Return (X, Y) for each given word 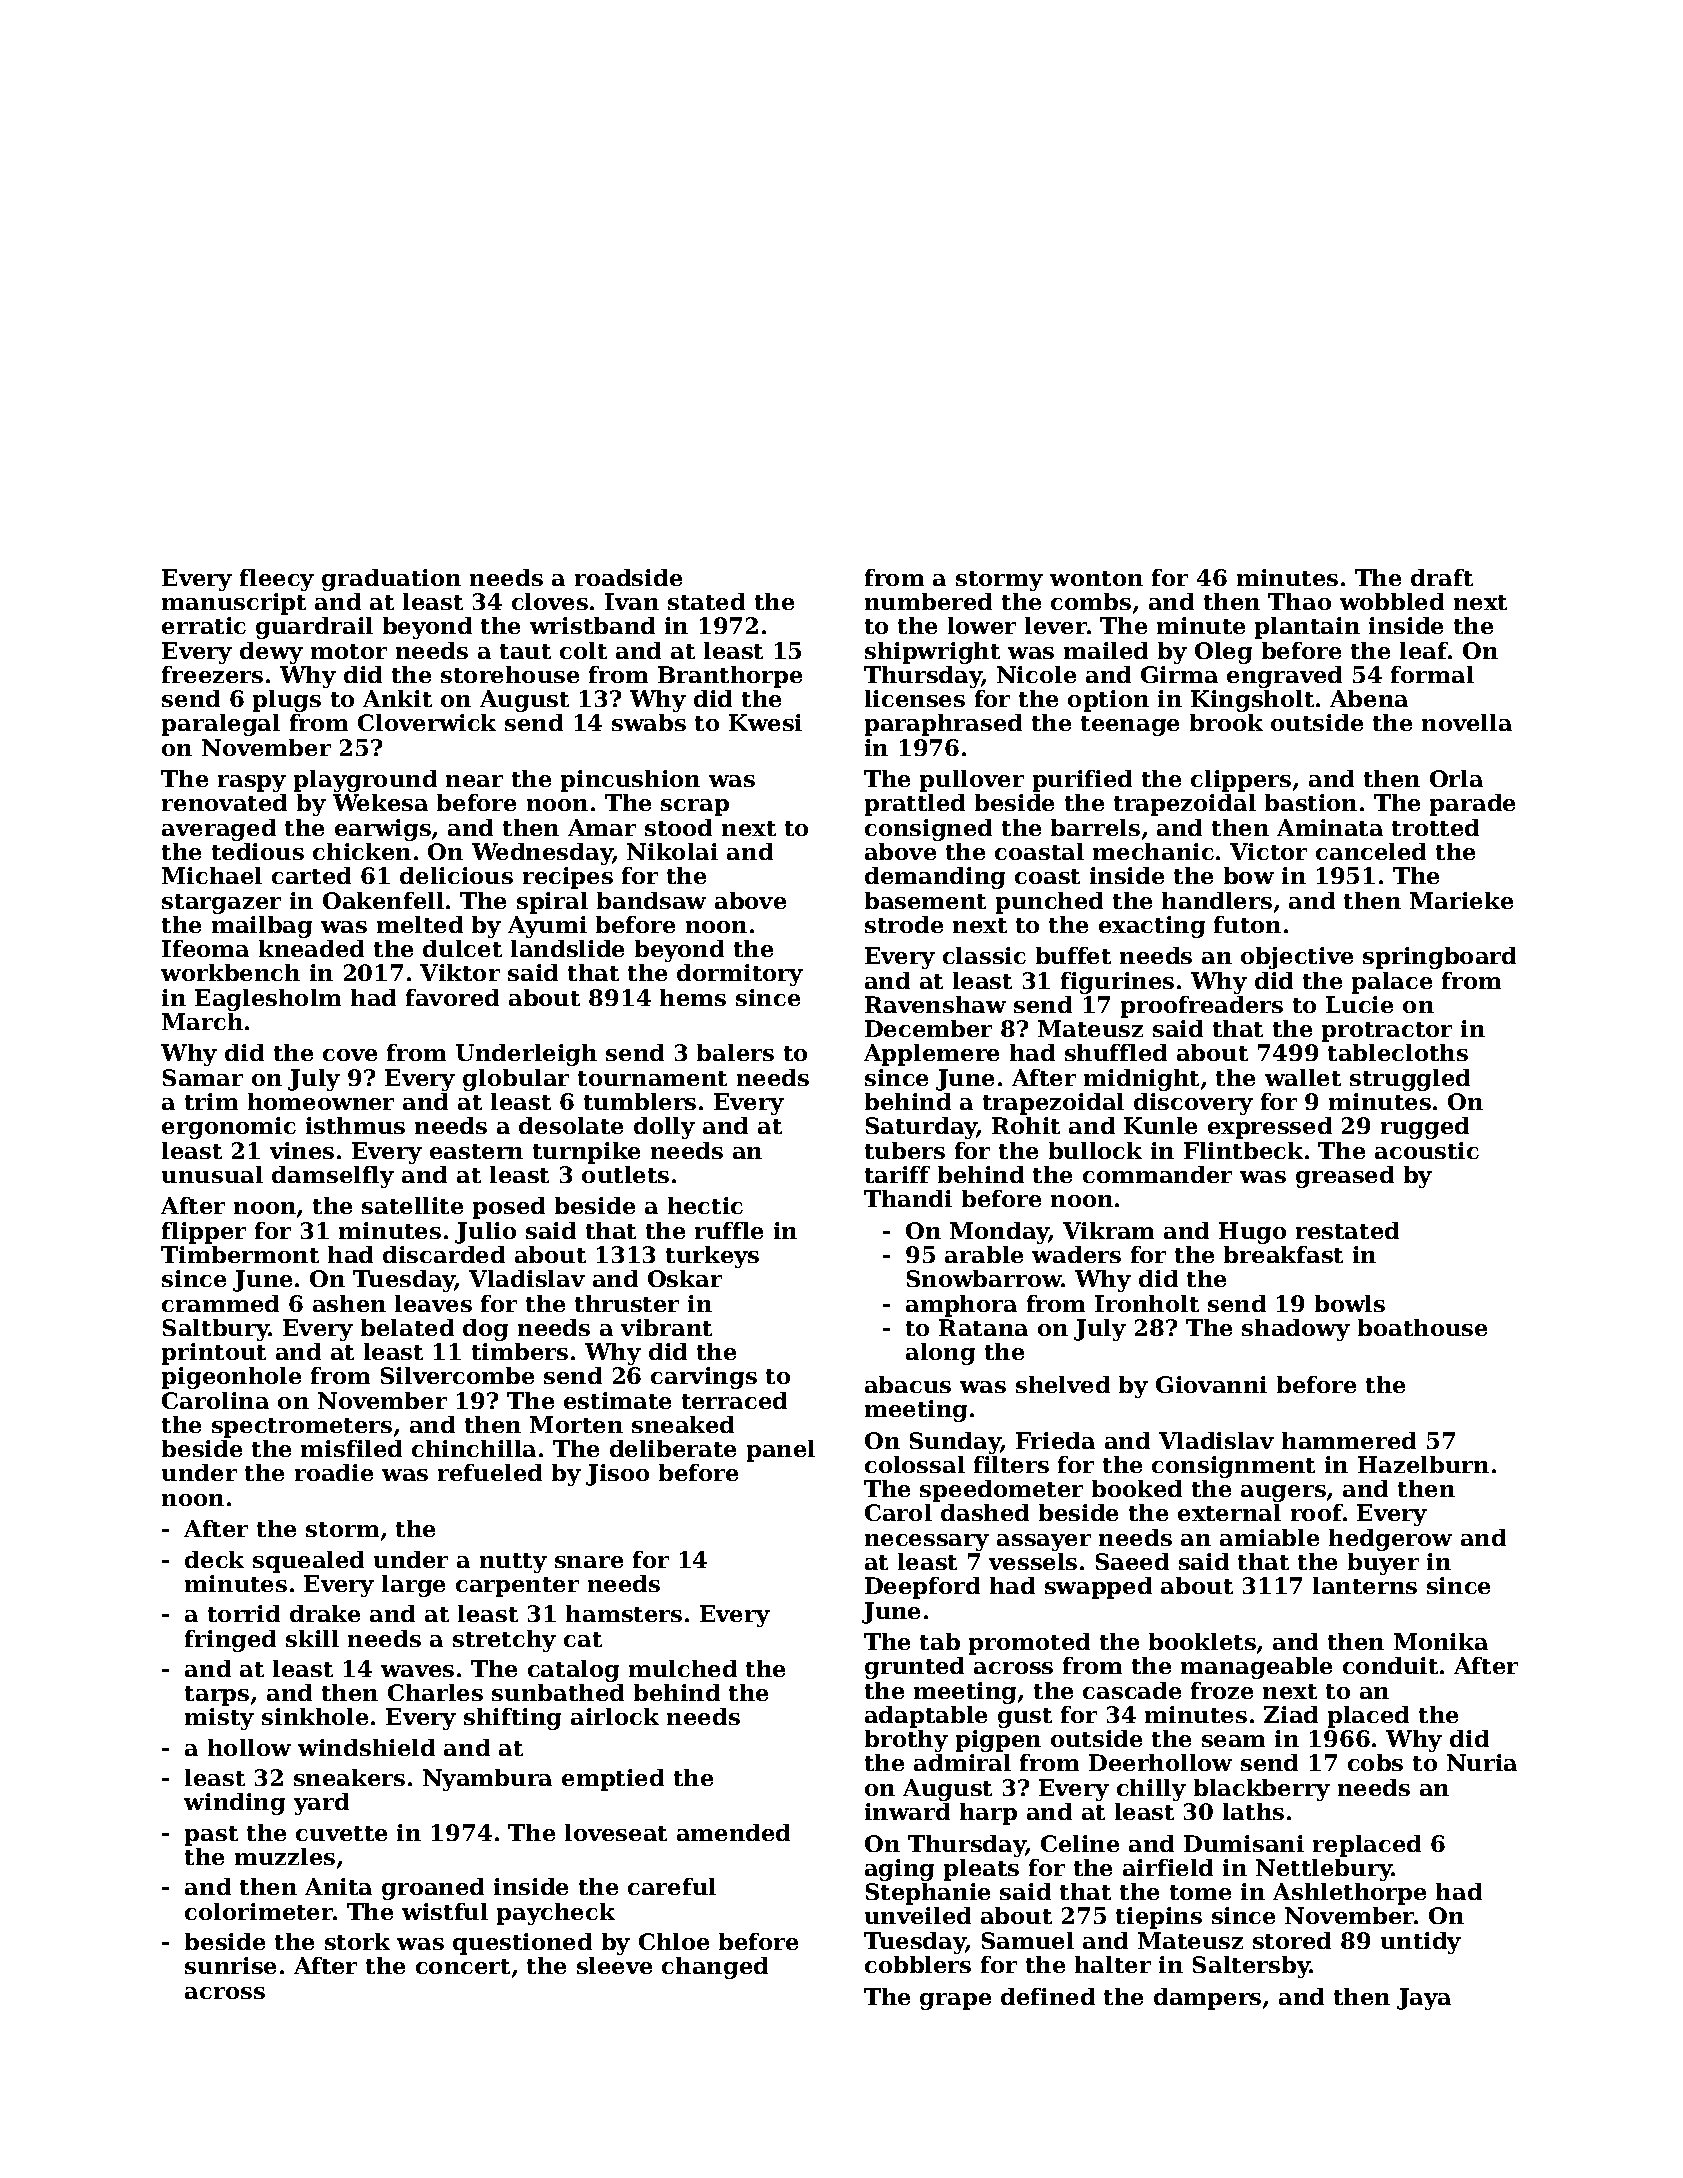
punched (1049, 903)
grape (955, 2001)
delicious (456, 875)
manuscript (234, 604)
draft (1442, 577)
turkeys (712, 1257)
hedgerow (1390, 1540)
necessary (927, 1542)
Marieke (1461, 900)
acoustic (1427, 1150)
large (413, 1586)
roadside (628, 577)
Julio (485, 1233)
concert (463, 1966)
